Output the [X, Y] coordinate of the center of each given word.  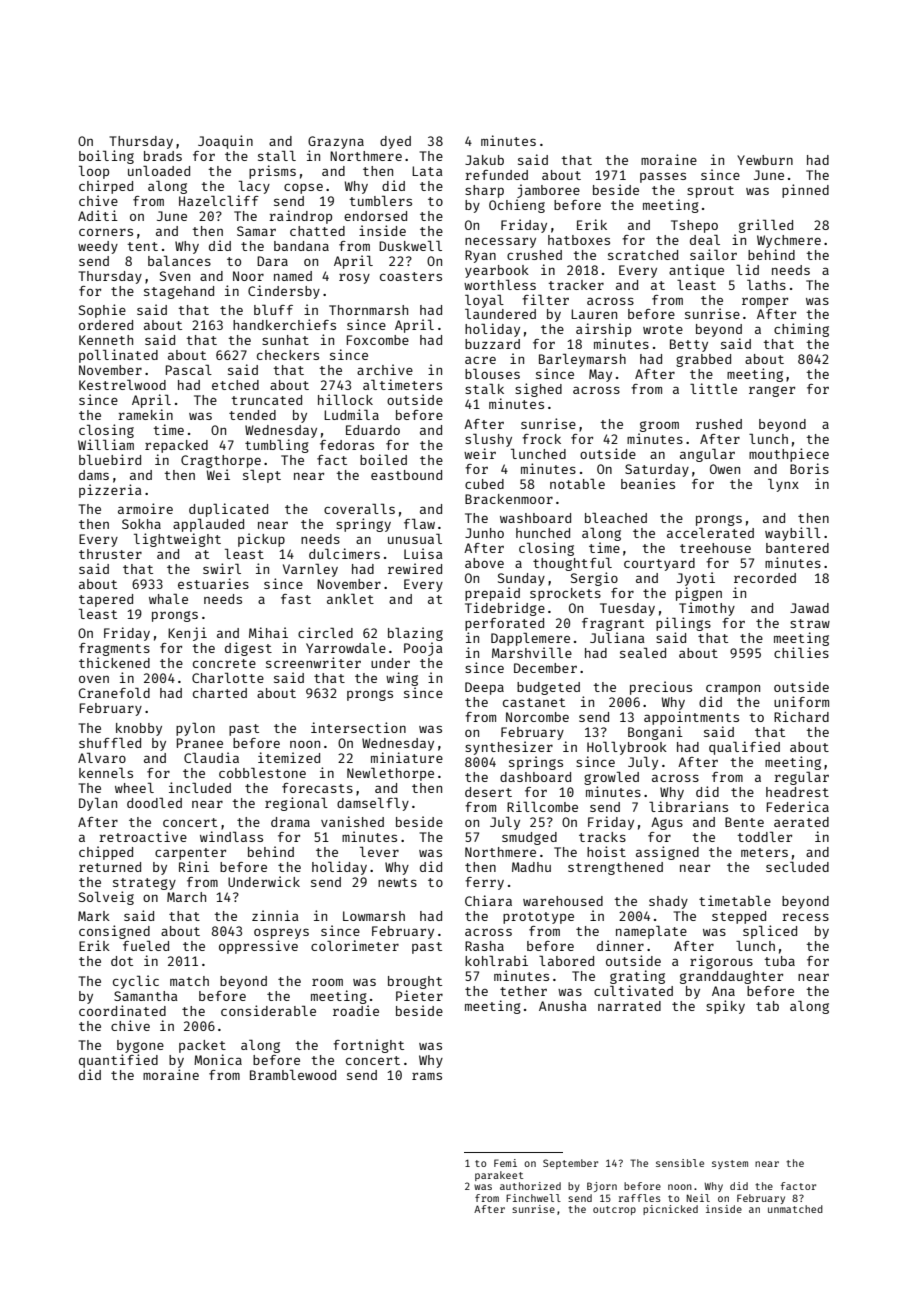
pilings [683, 624]
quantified [118, 1061]
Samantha [146, 996]
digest [248, 649]
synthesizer [509, 748]
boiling [106, 157]
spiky [725, 1007]
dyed [395, 142]
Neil [698, 1198]
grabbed [703, 360]
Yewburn [765, 160]
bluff [273, 309]
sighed [538, 390]
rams [427, 1076]
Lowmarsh [374, 916]
